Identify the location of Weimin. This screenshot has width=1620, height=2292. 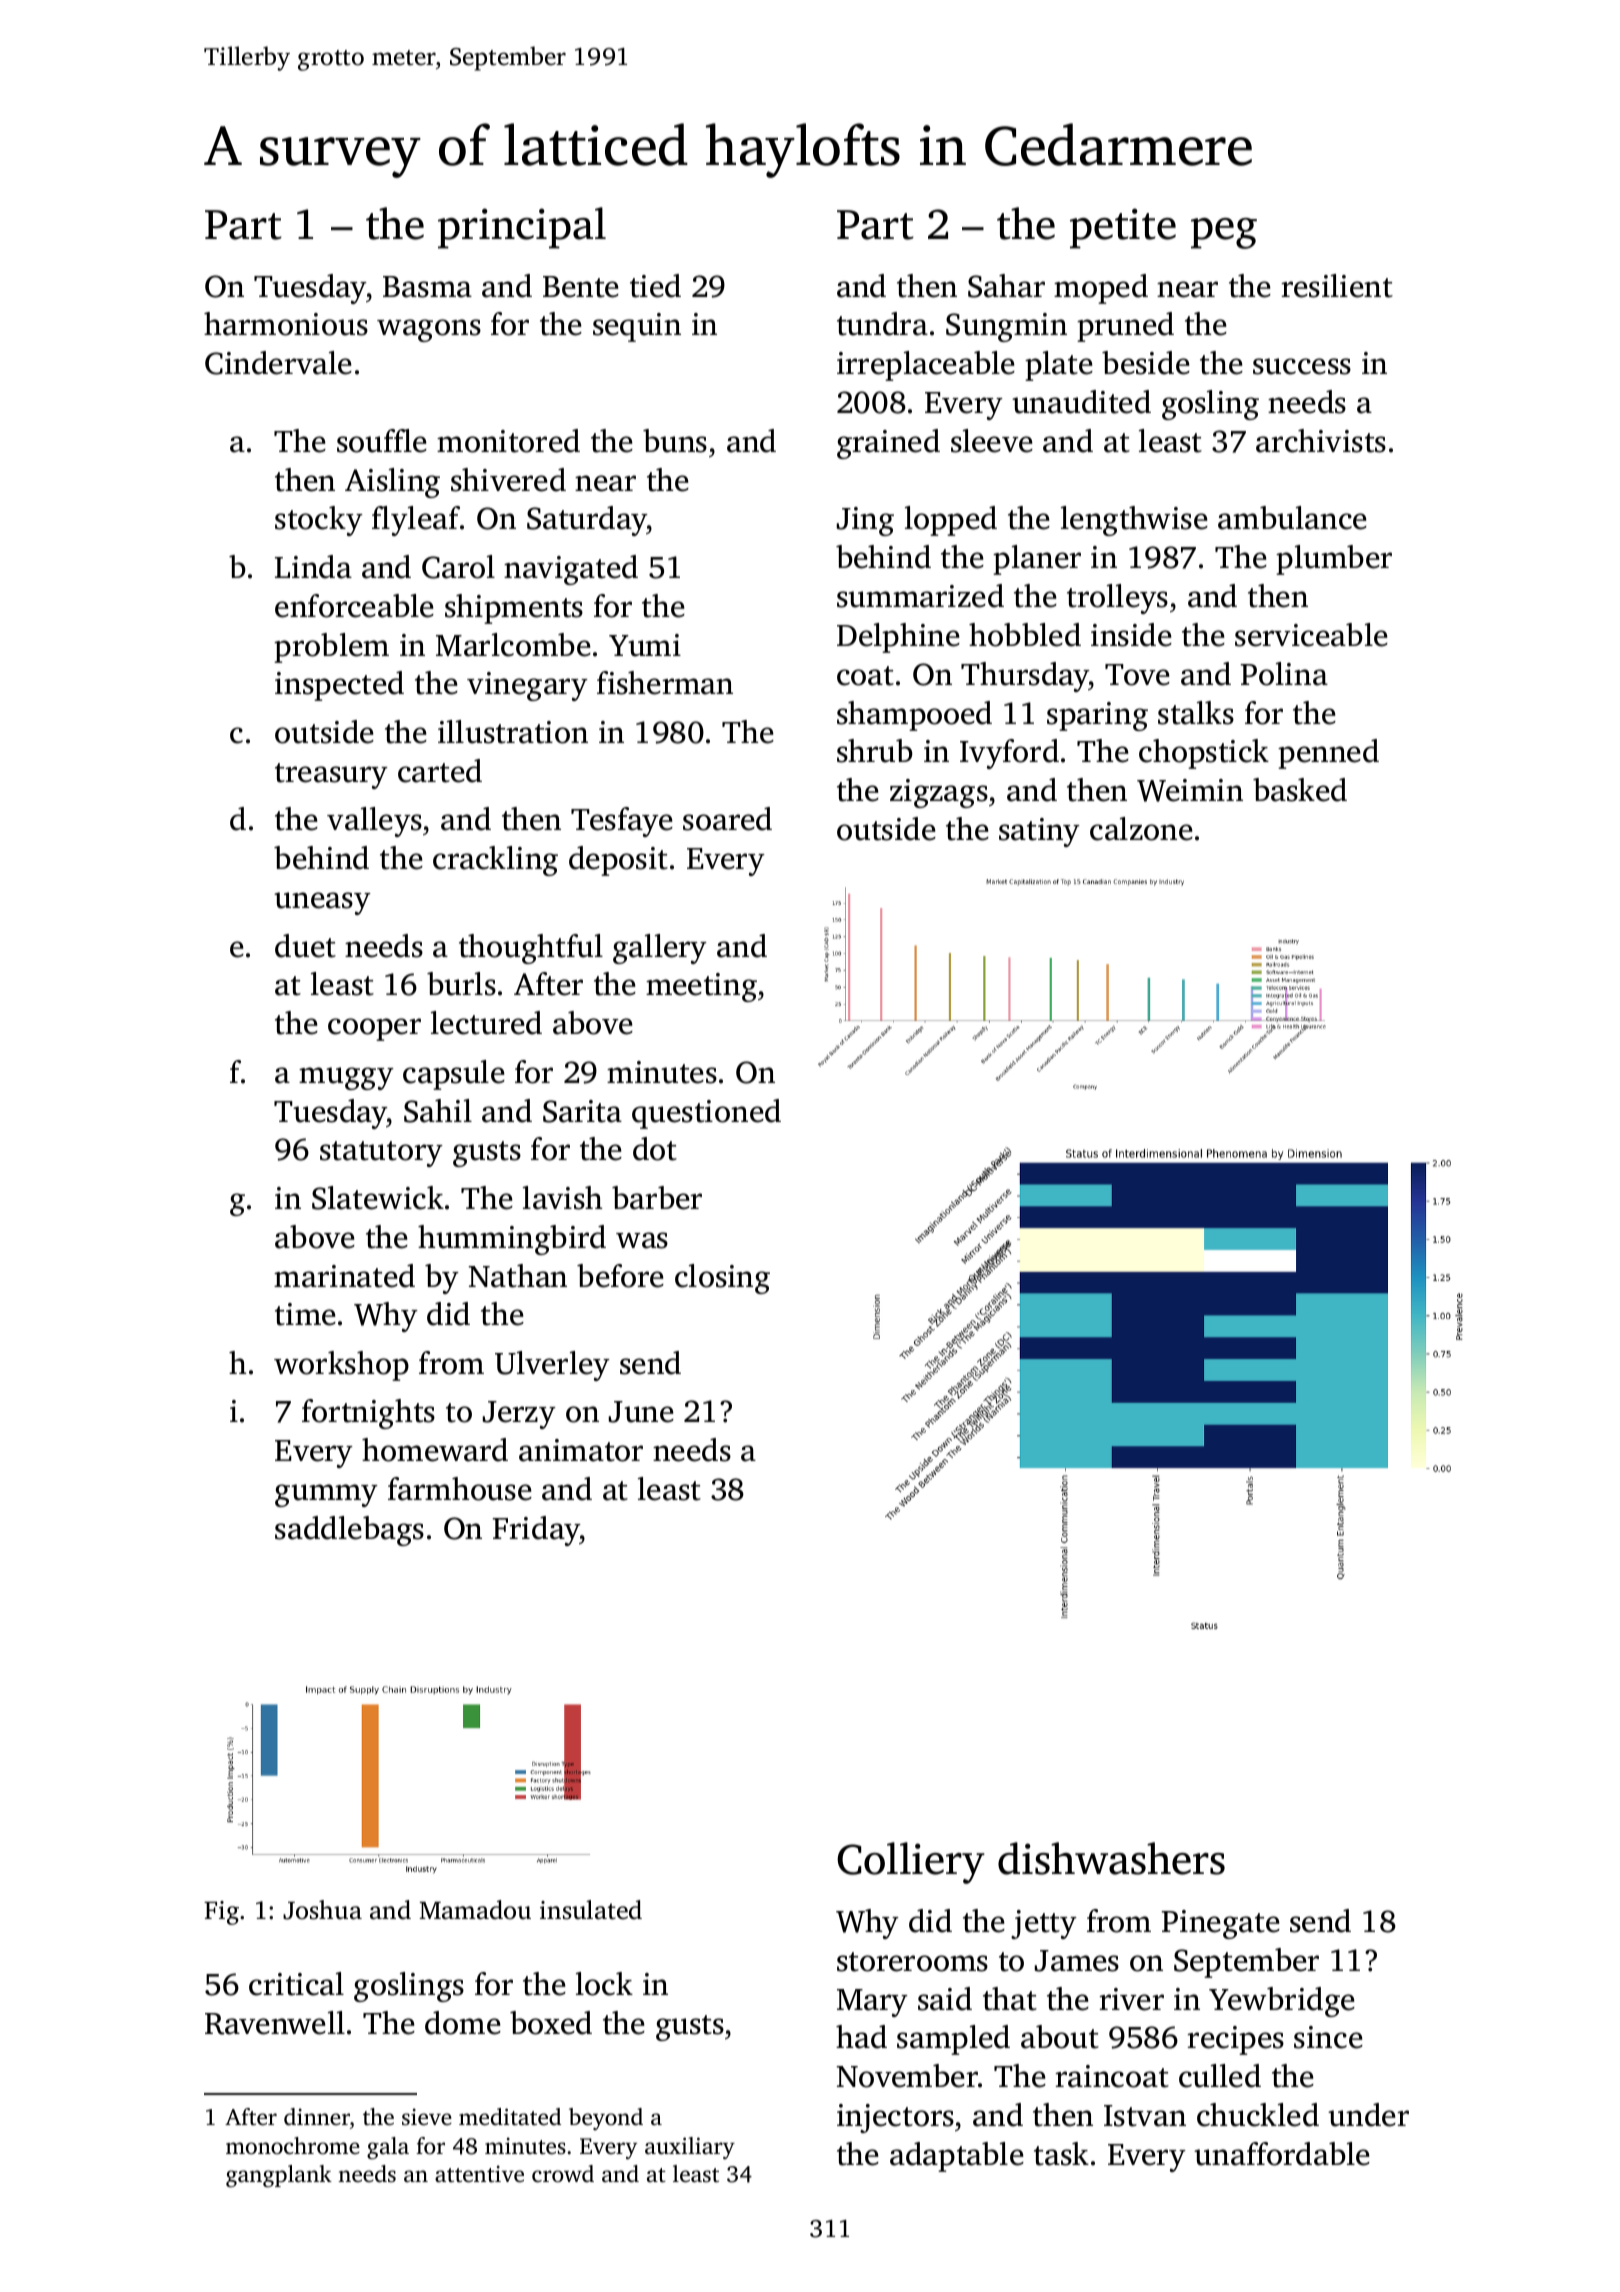
(1190, 790).
